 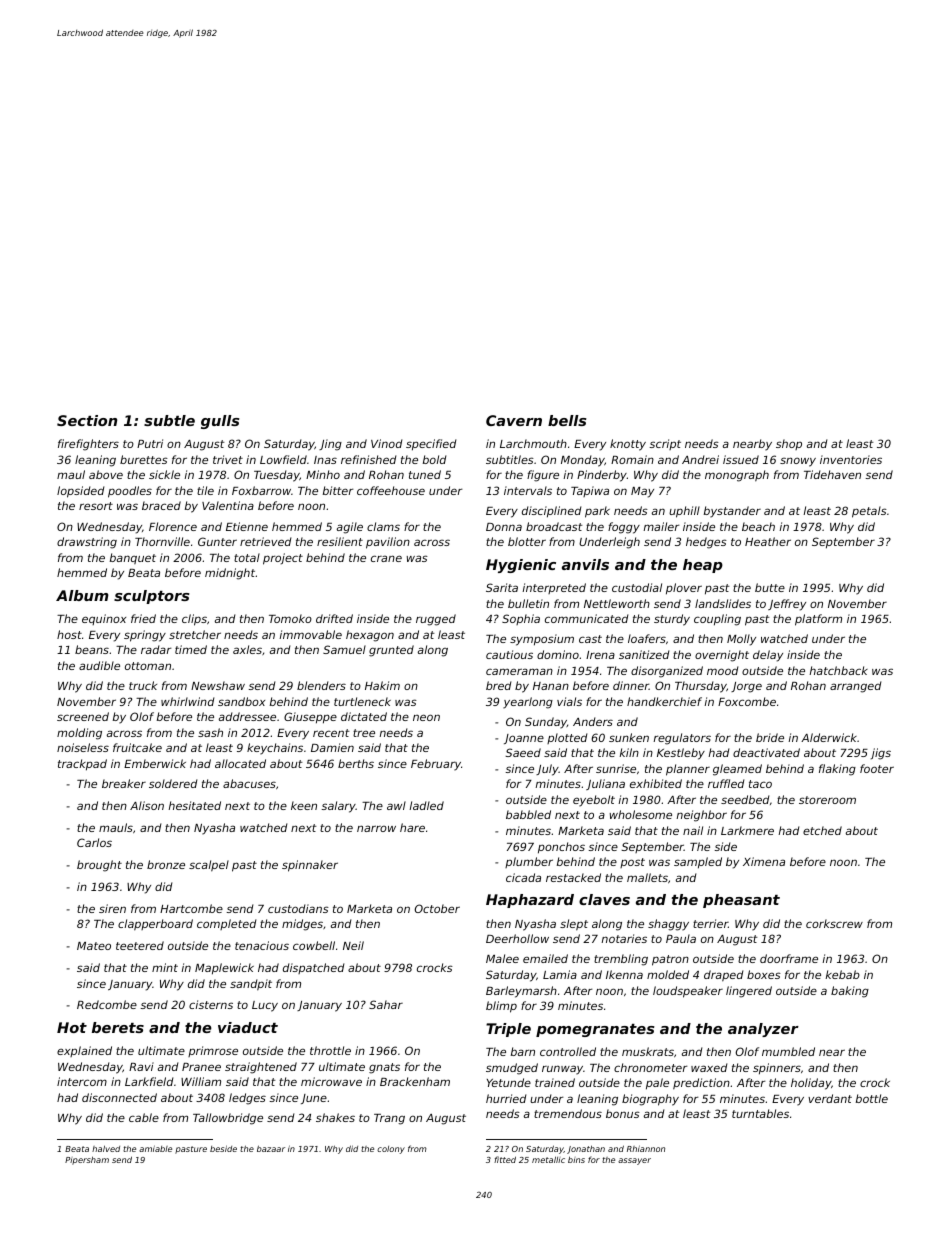 What do you see at coordinates (82, 1081) in the document?
I see `intercom` at bounding box center [82, 1081].
